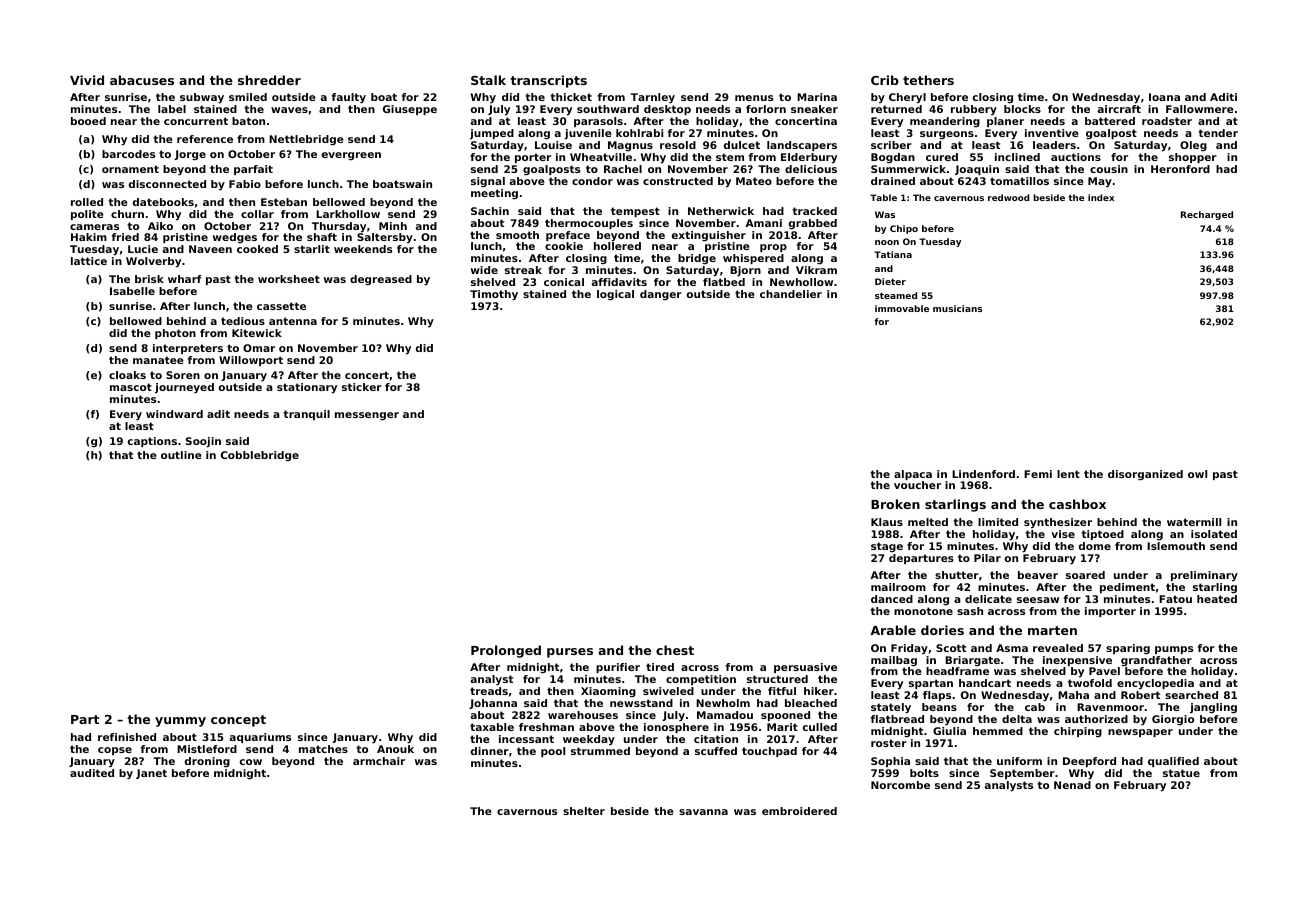  Describe the element at coordinates (257, 214) in the screenshot. I see `collar` at that location.
